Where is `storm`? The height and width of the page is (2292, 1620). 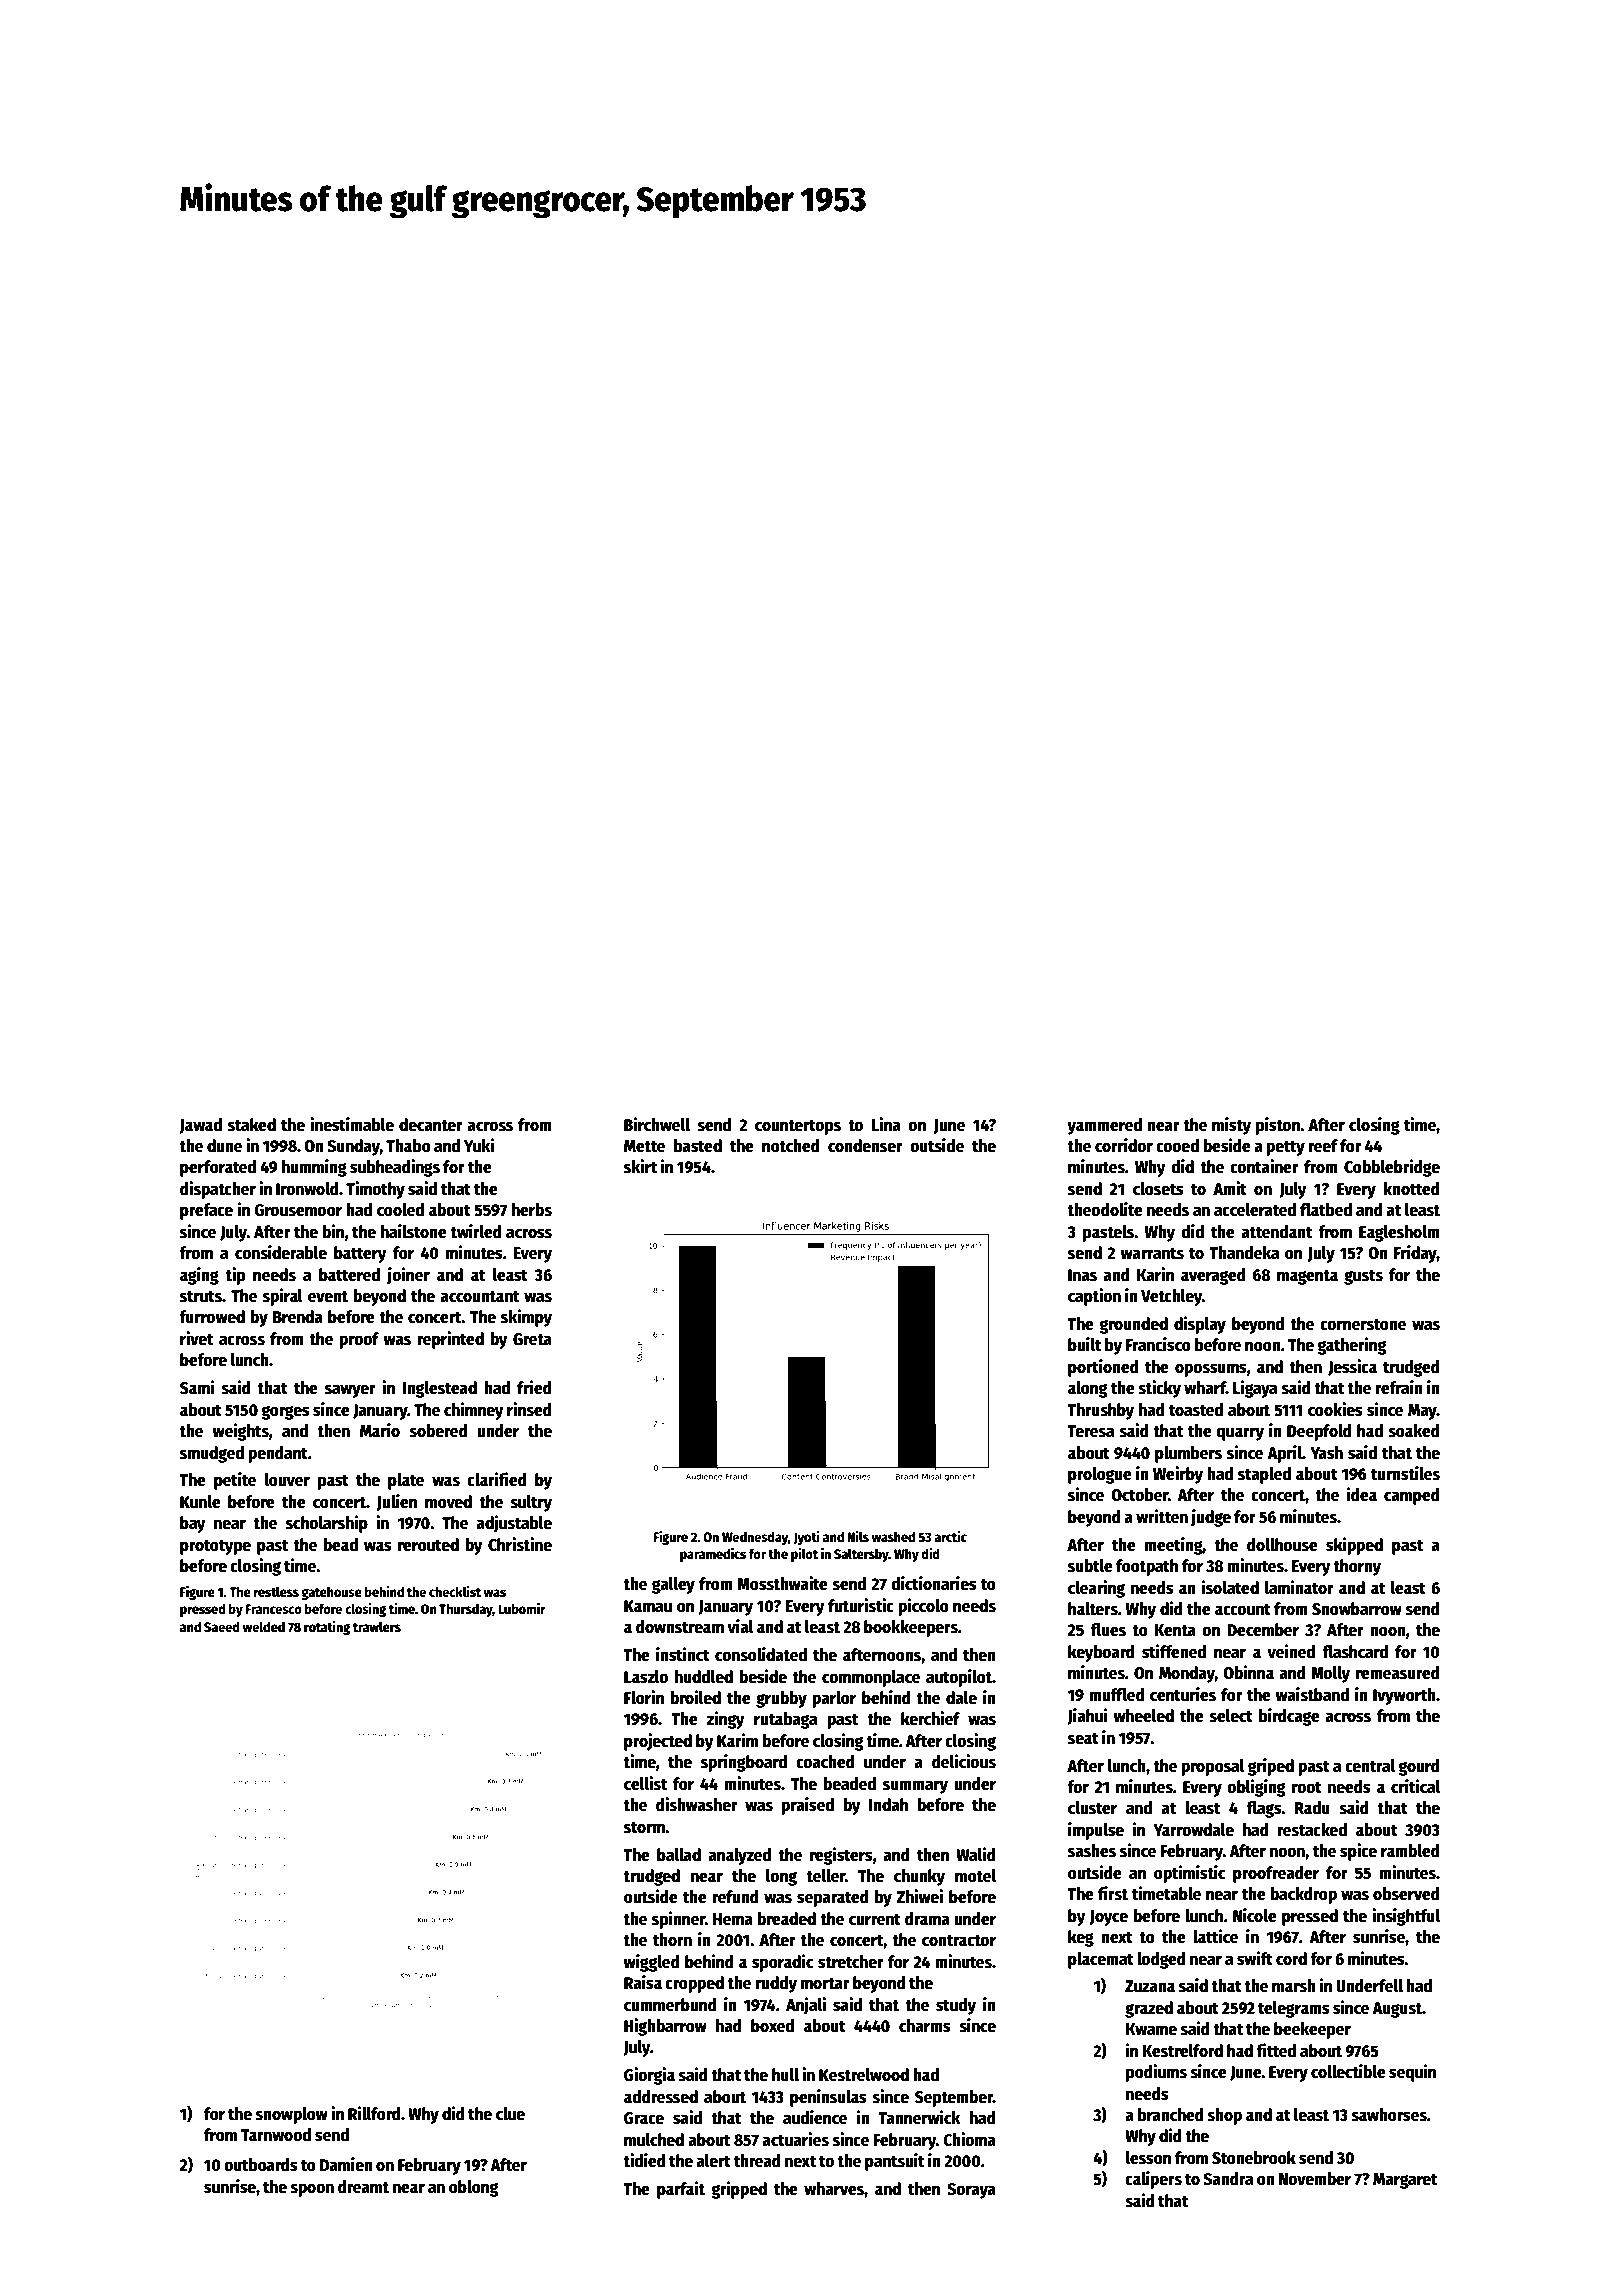 storm is located at coordinates (644, 1828).
